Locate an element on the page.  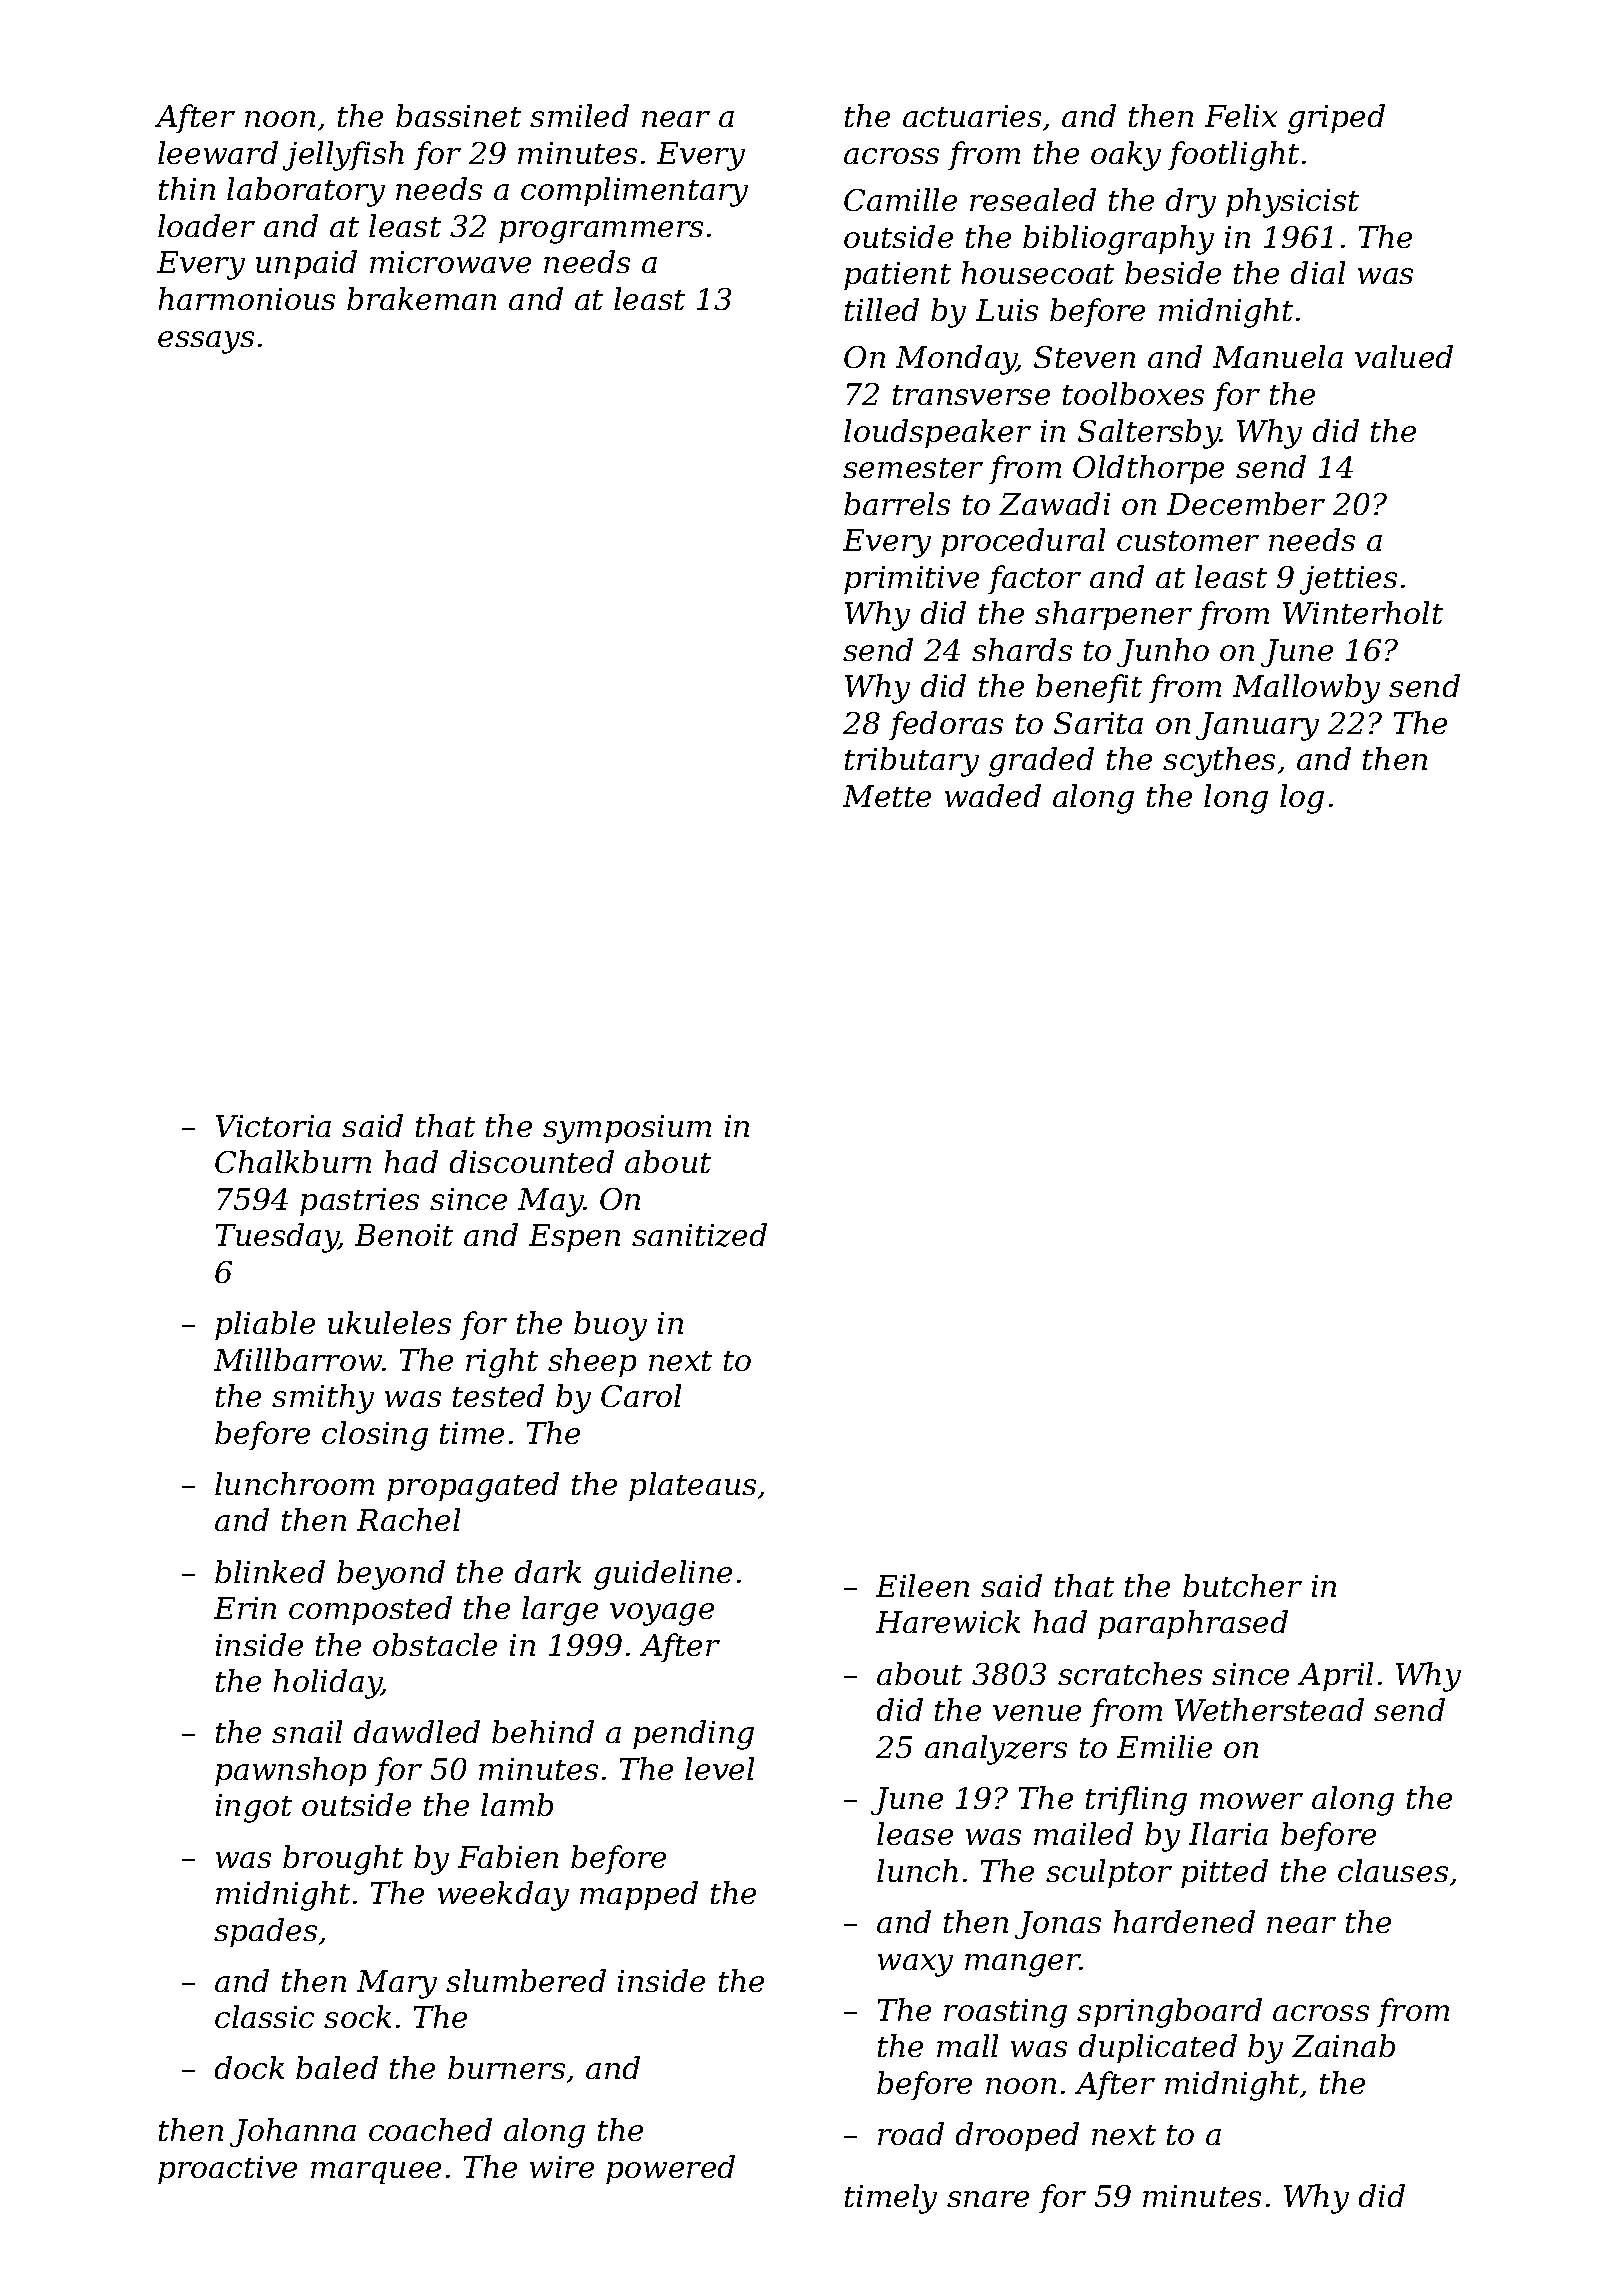
log is located at coordinates (1302, 799).
